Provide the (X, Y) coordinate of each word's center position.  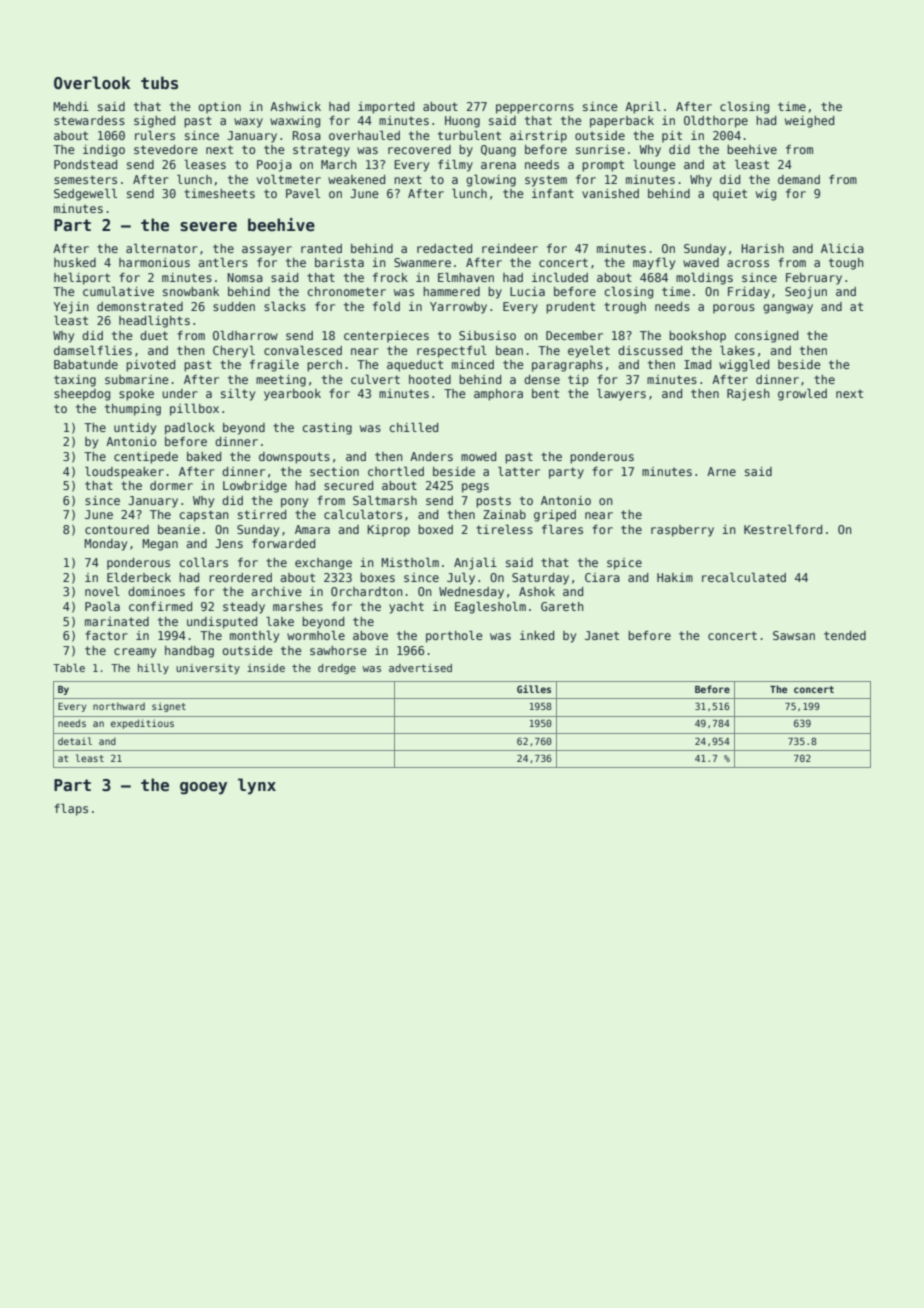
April (643, 107)
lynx (257, 786)
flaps (71, 809)
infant (553, 193)
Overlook (92, 83)
